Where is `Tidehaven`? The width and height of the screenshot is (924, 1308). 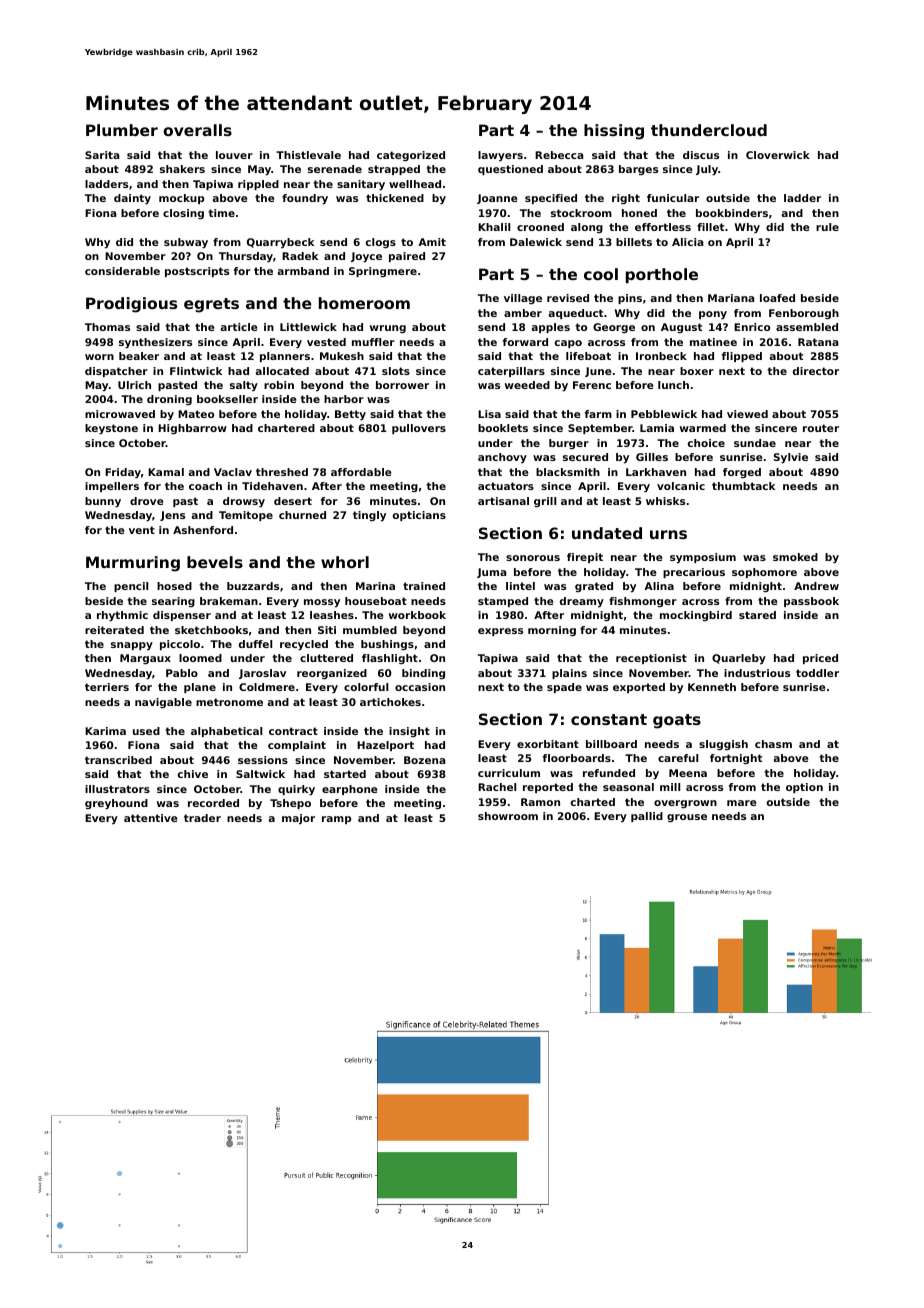 Tidehaven is located at coordinates (272, 486).
